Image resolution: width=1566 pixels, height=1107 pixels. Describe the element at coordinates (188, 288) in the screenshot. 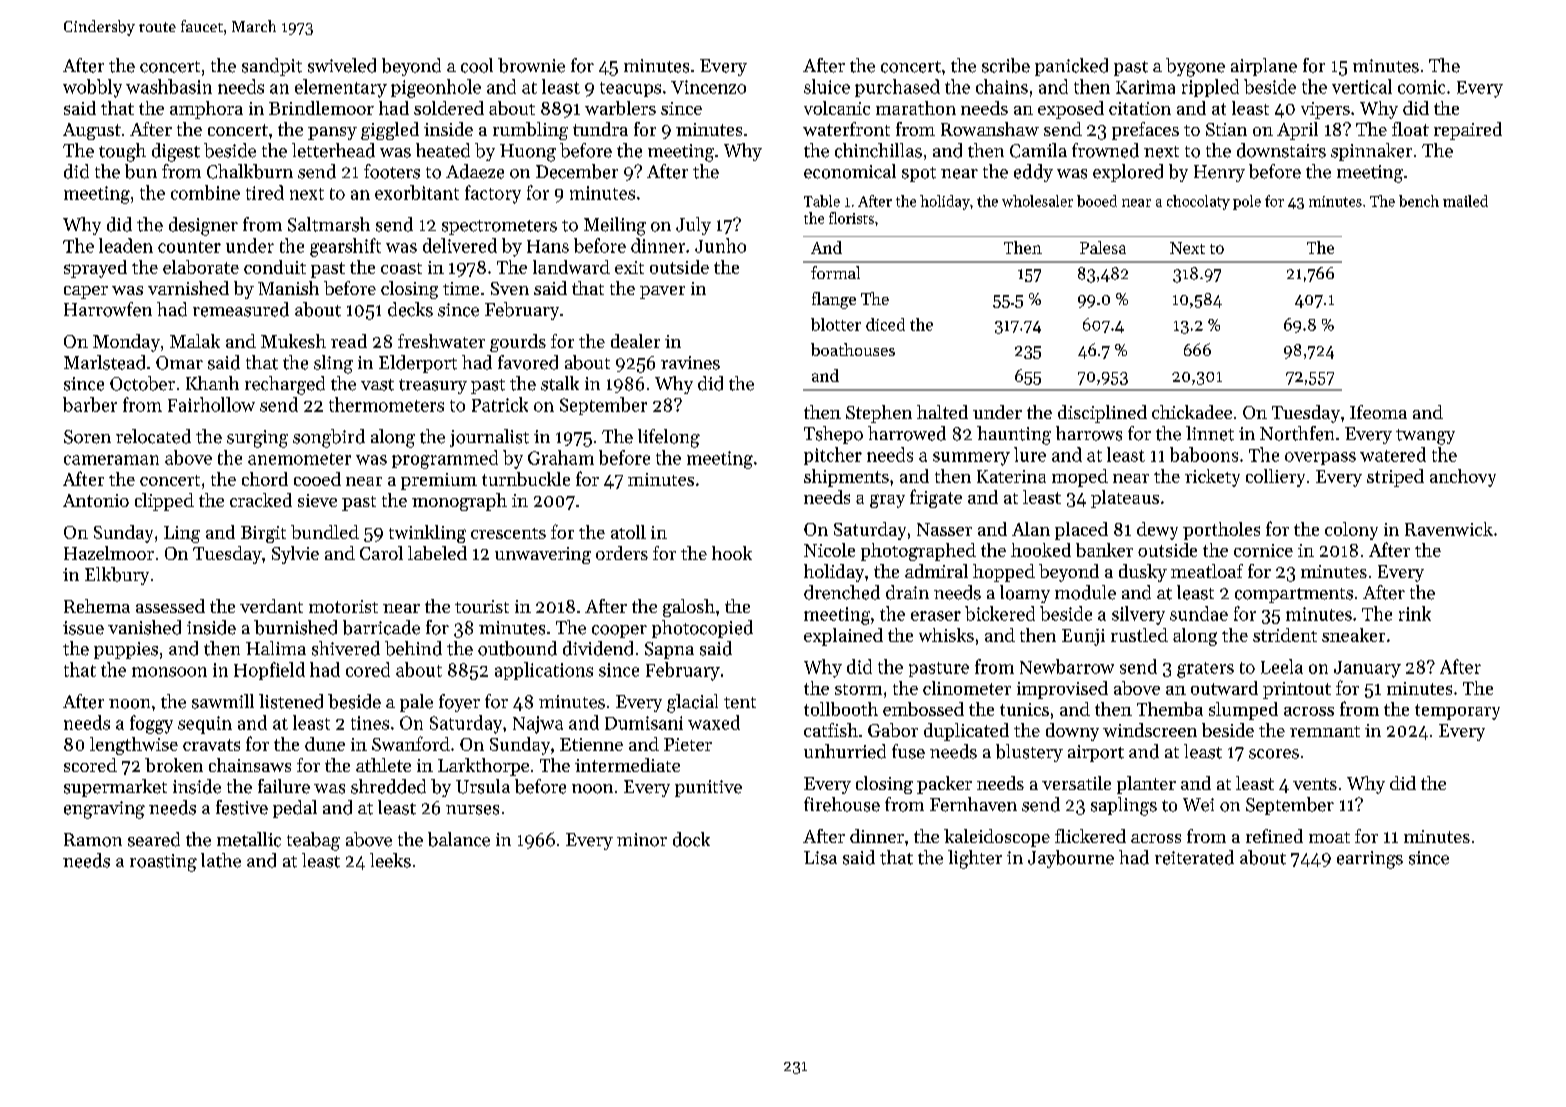

I see `varnished` at that location.
